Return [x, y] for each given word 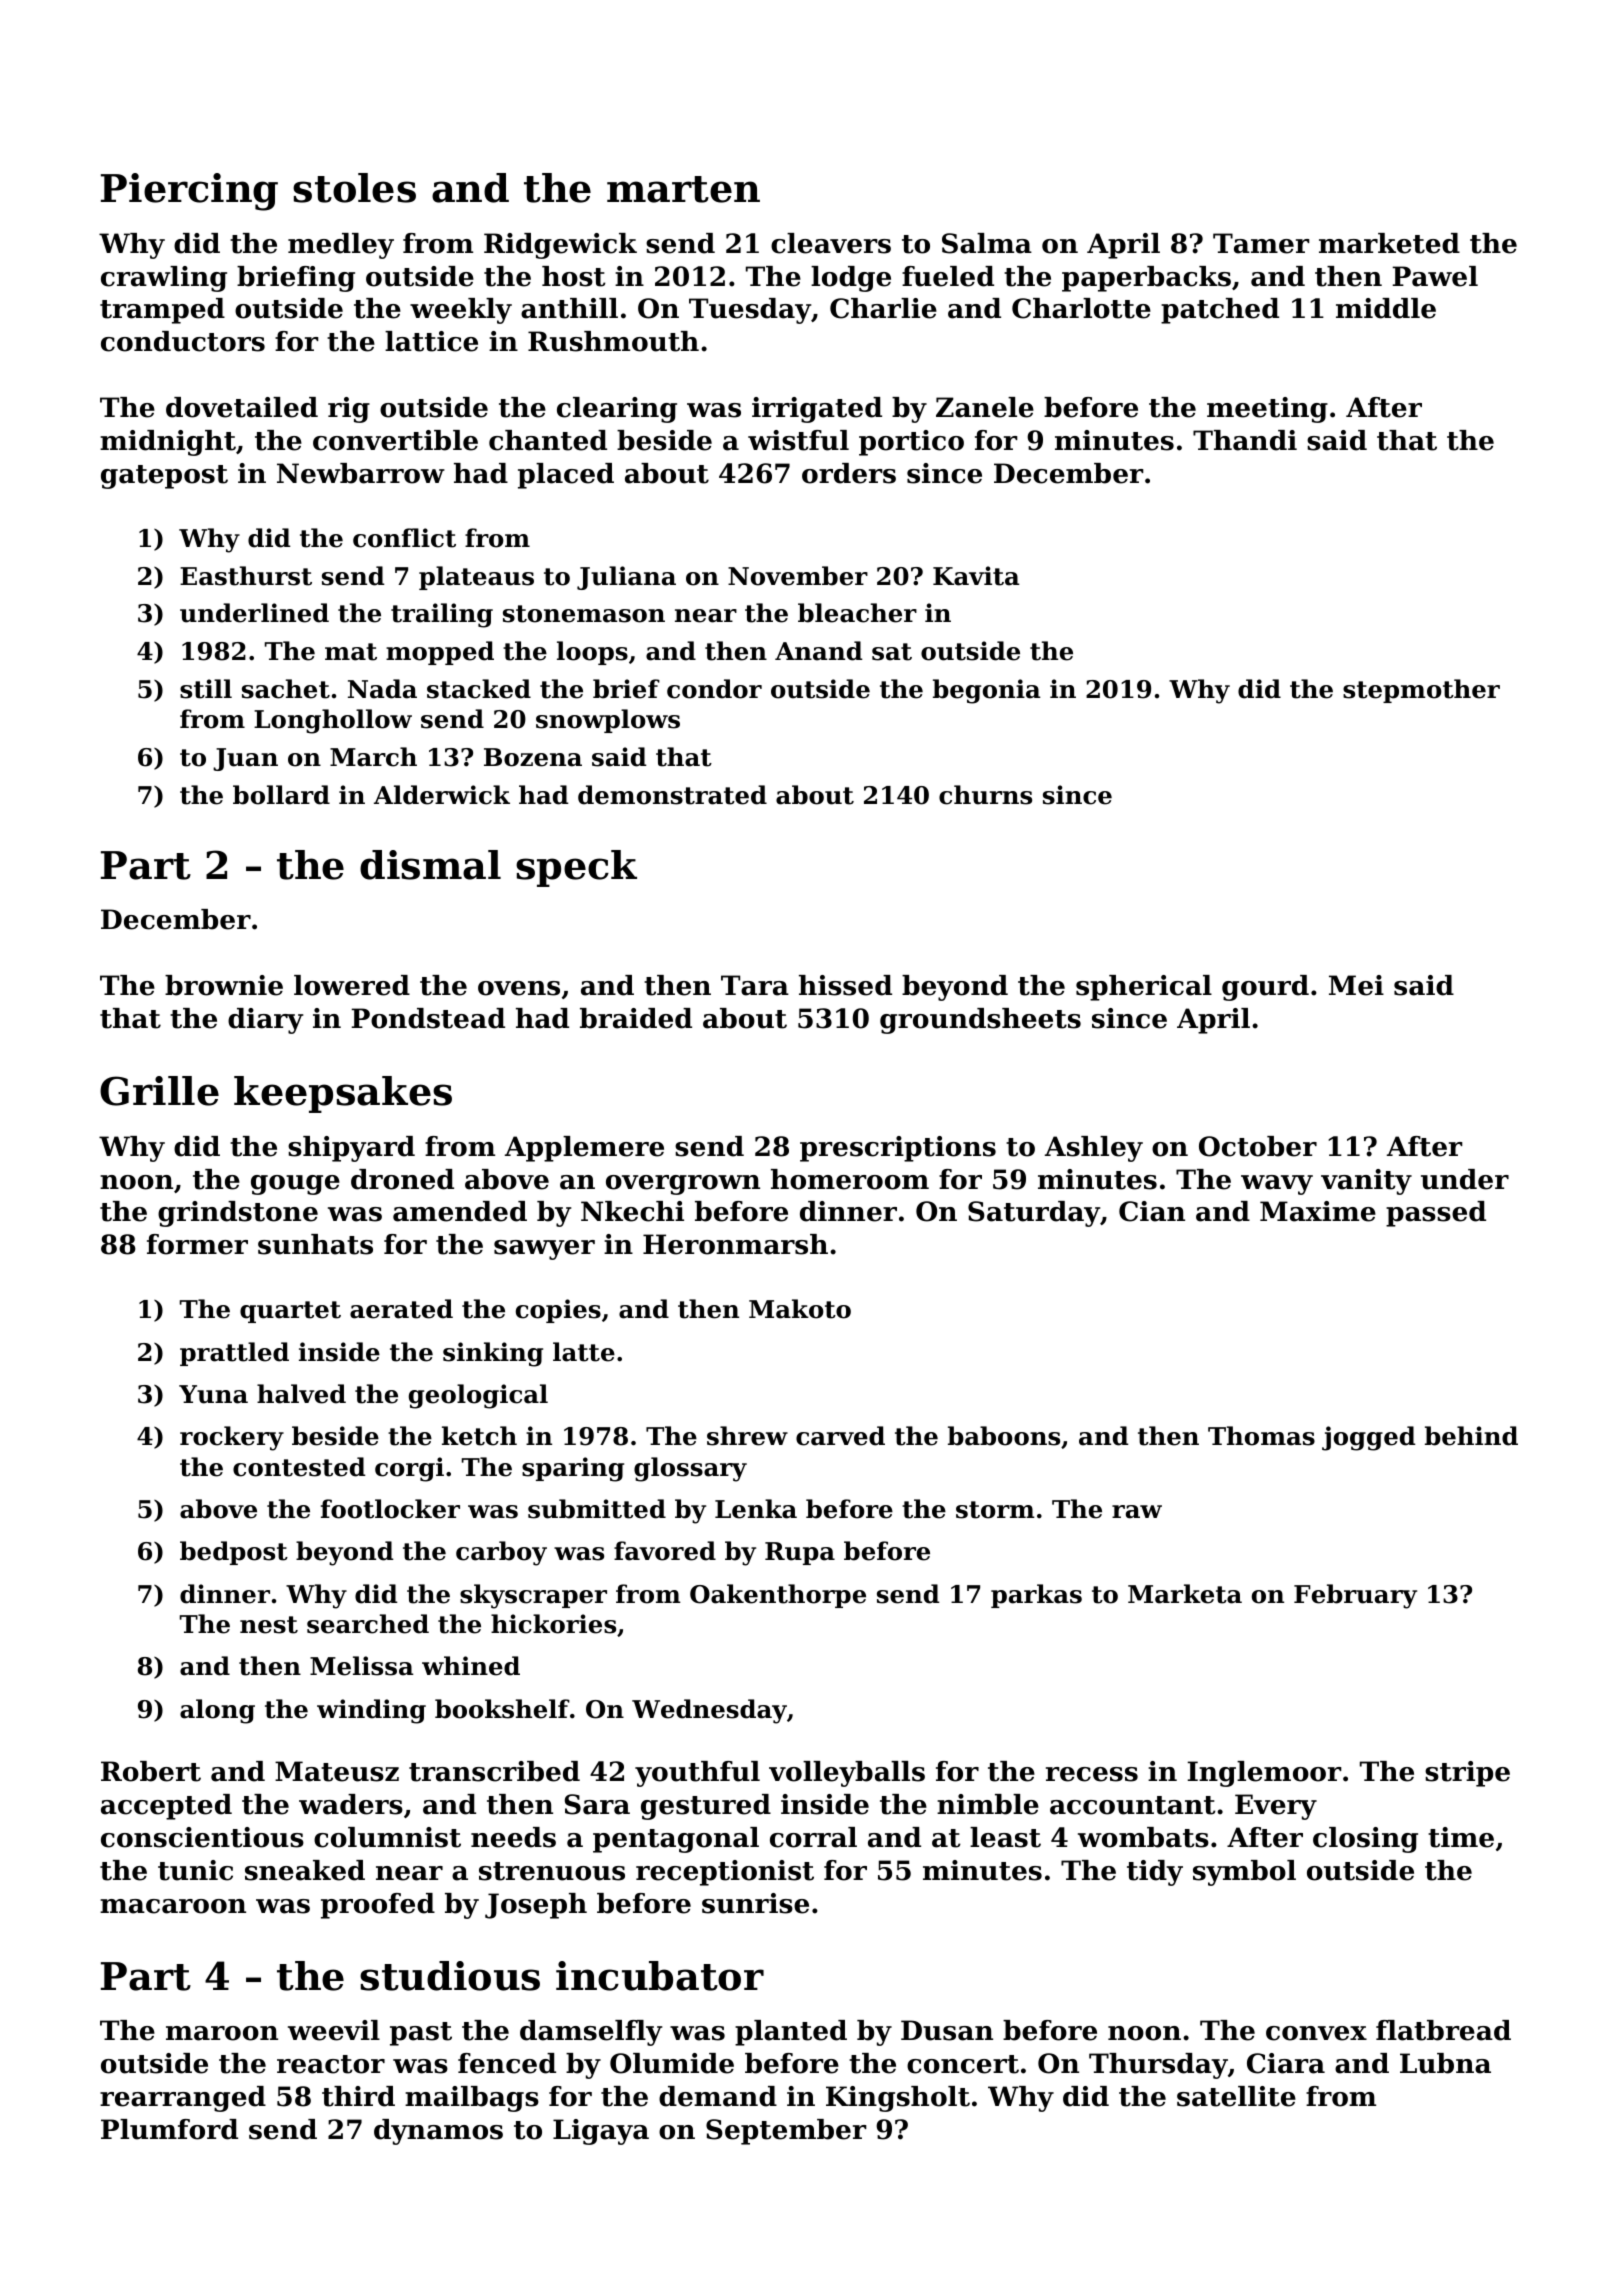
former [197, 1244]
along [217, 1711]
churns [985, 795]
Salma [987, 243]
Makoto [800, 1309]
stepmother [1421, 691]
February [1355, 1596]
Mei [1356, 985]
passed [1436, 1214]
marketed [1389, 243]
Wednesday [709, 1711]
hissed [845, 985]
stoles [354, 188]
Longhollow [333, 721]
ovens [519, 988]
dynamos [438, 2132]
